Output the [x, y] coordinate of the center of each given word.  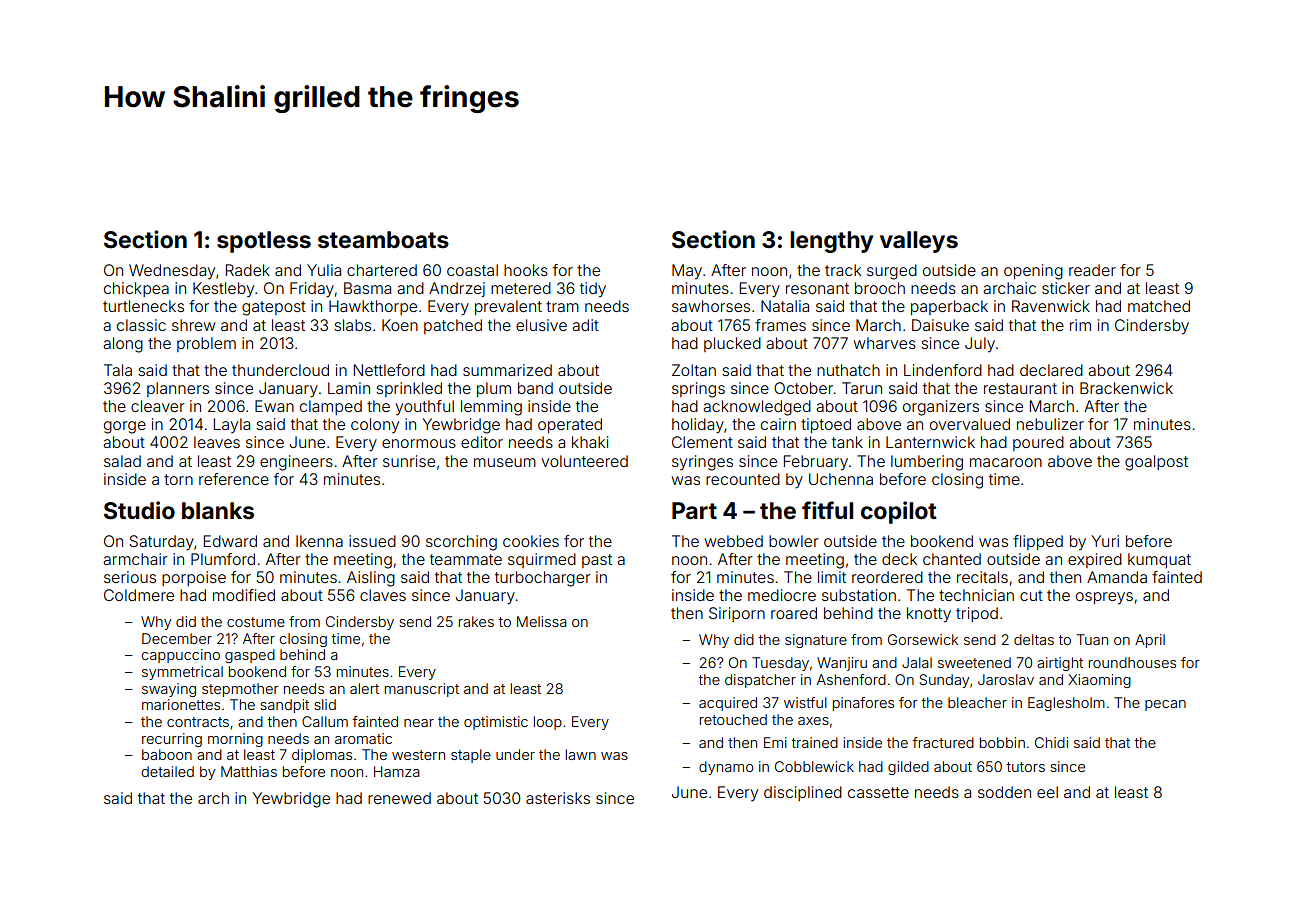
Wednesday [172, 272]
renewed [399, 798]
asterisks [558, 798]
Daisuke [940, 325]
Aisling [371, 579]
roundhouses [1132, 662]
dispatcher [760, 681]
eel [1047, 792]
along [123, 345]
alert [364, 688]
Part [694, 510]
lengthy [831, 242]
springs [698, 390]
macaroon [1006, 462]
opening [1033, 272]
